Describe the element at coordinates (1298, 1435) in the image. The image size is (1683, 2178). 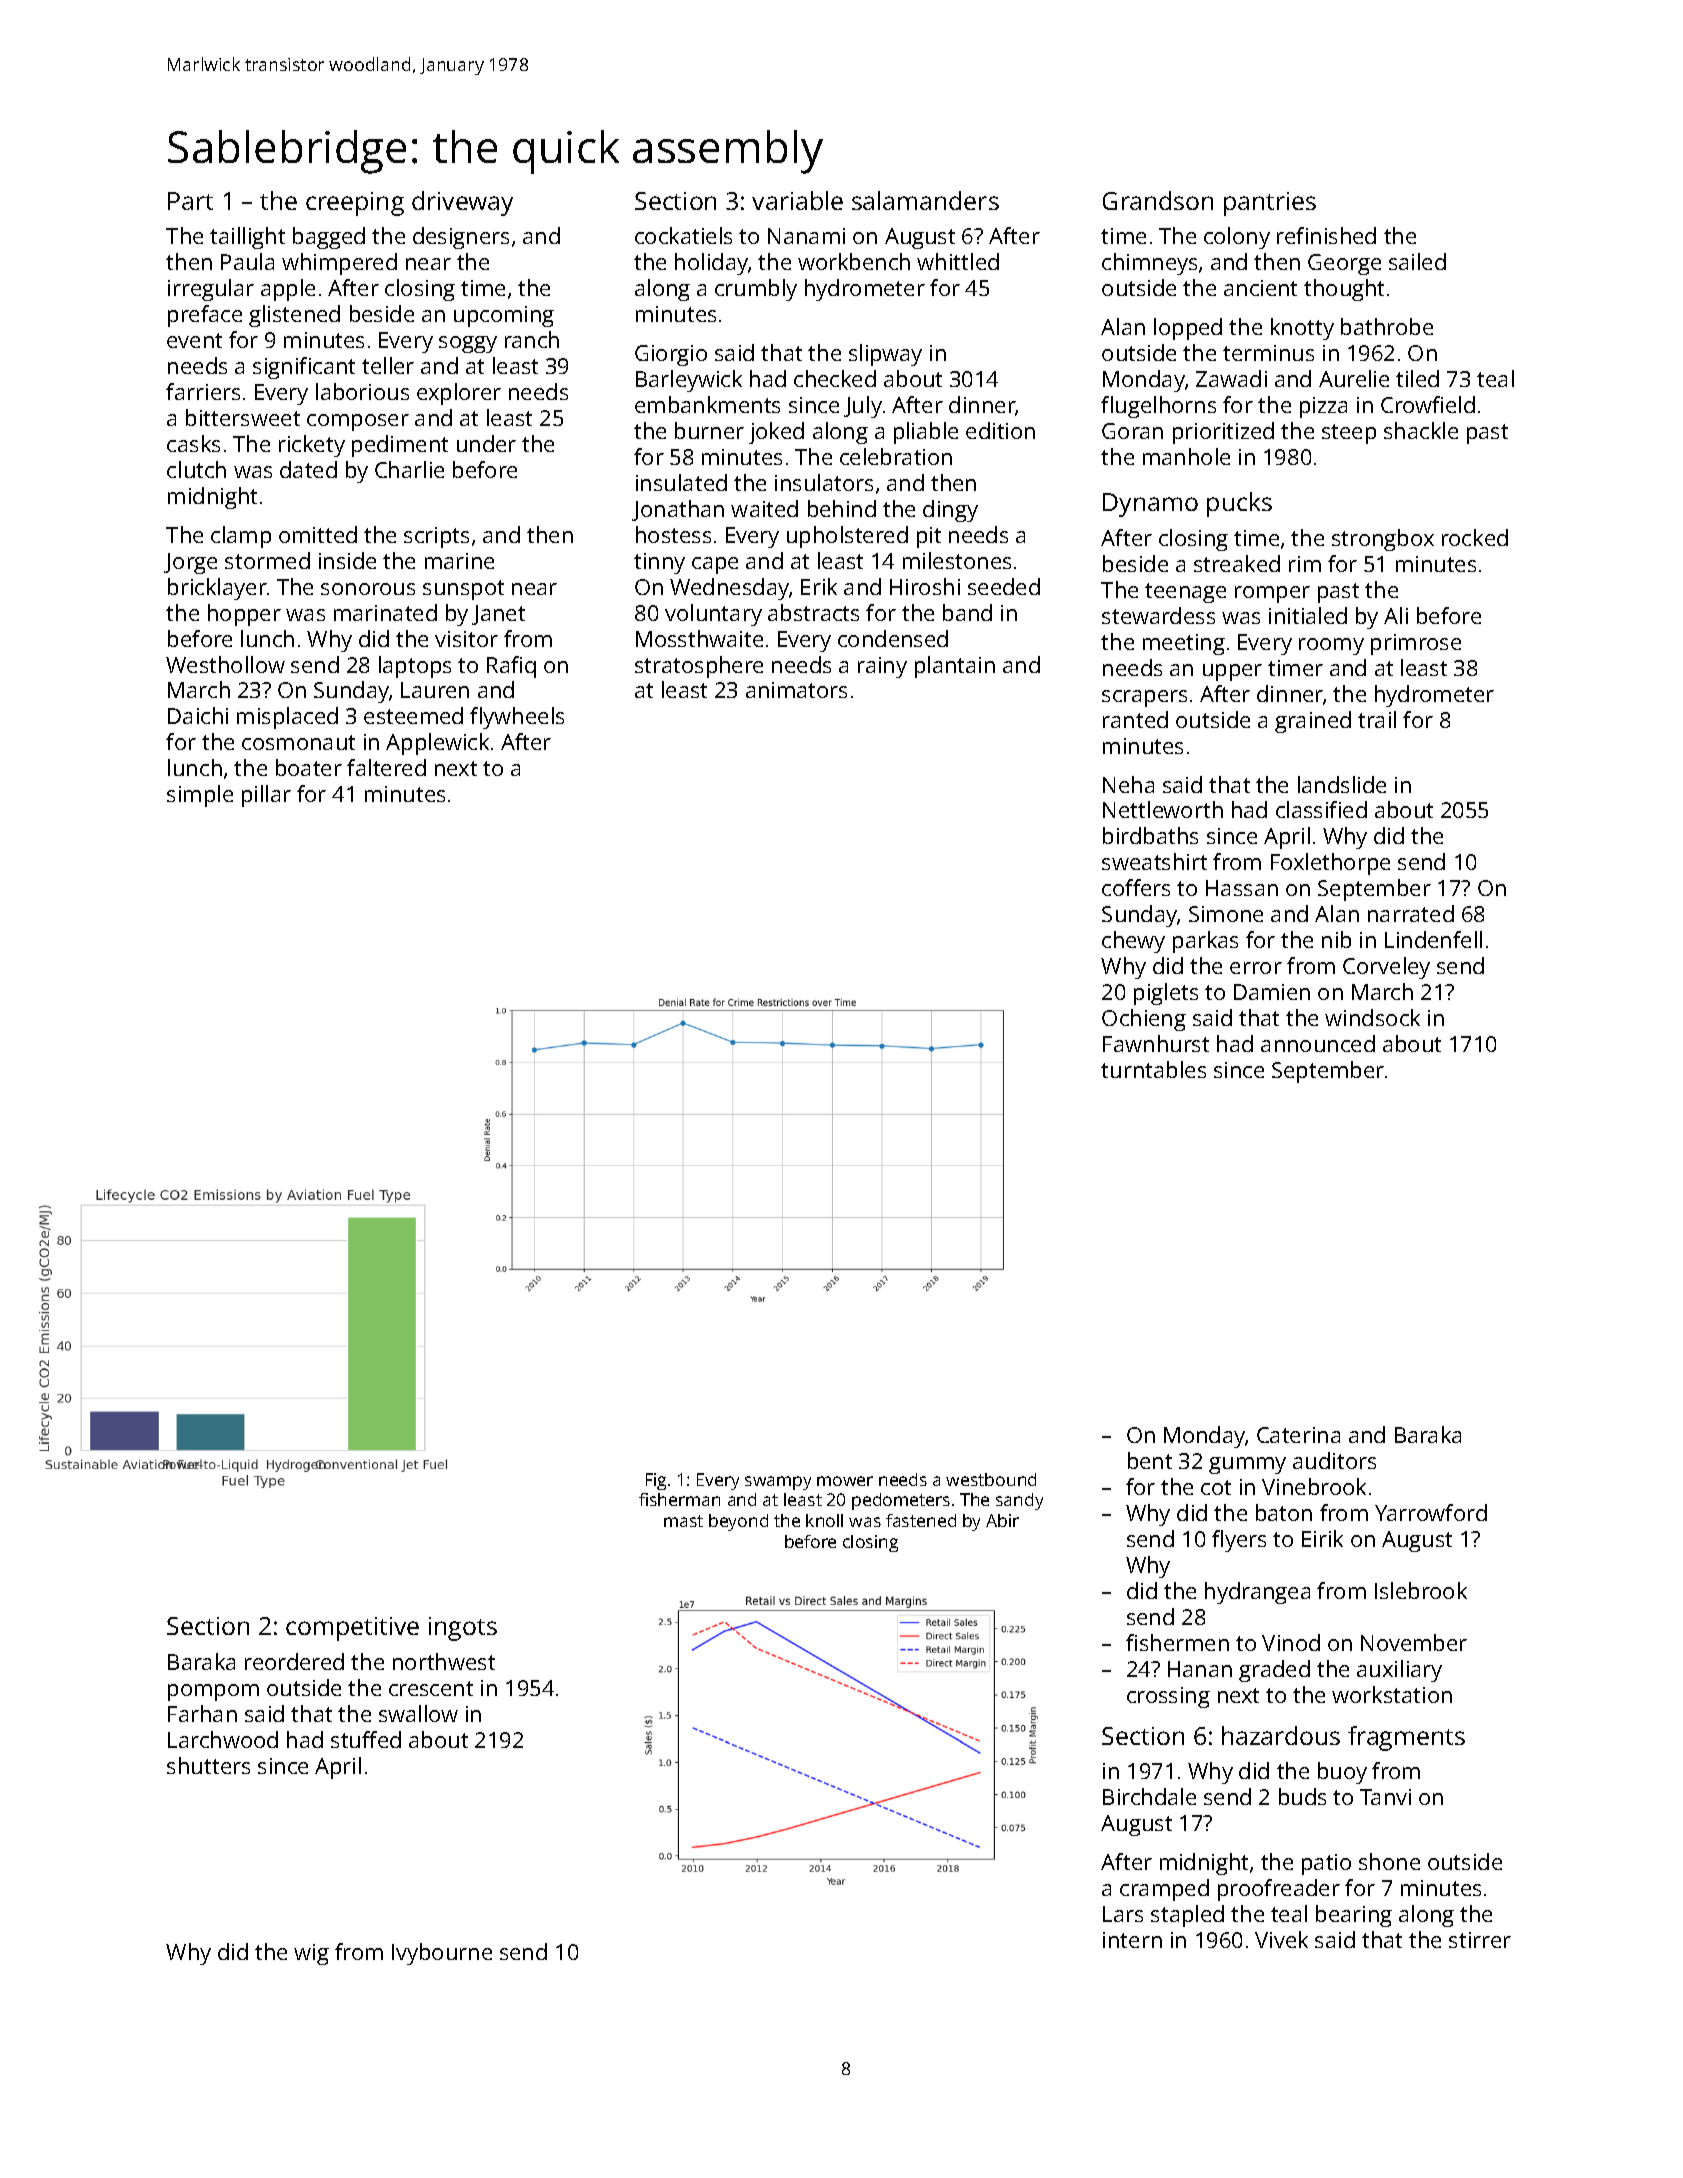
I see `Caterina` at that location.
